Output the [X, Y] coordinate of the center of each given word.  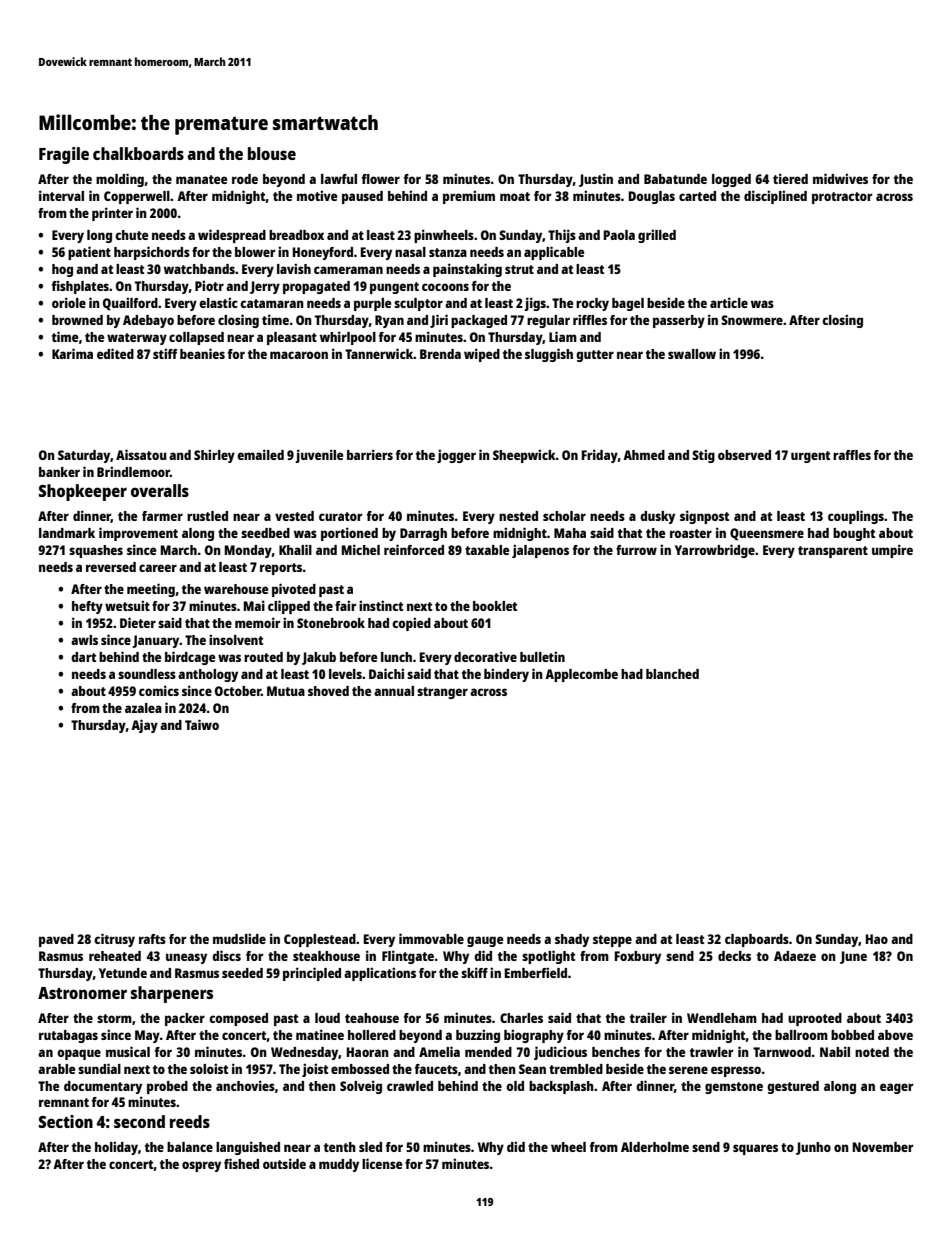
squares [755, 1149]
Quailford [130, 304]
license [382, 1163]
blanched [672, 674]
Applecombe [581, 675]
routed [263, 657]
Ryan [389, 321]
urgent [810, 457]
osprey [201, 1166]
